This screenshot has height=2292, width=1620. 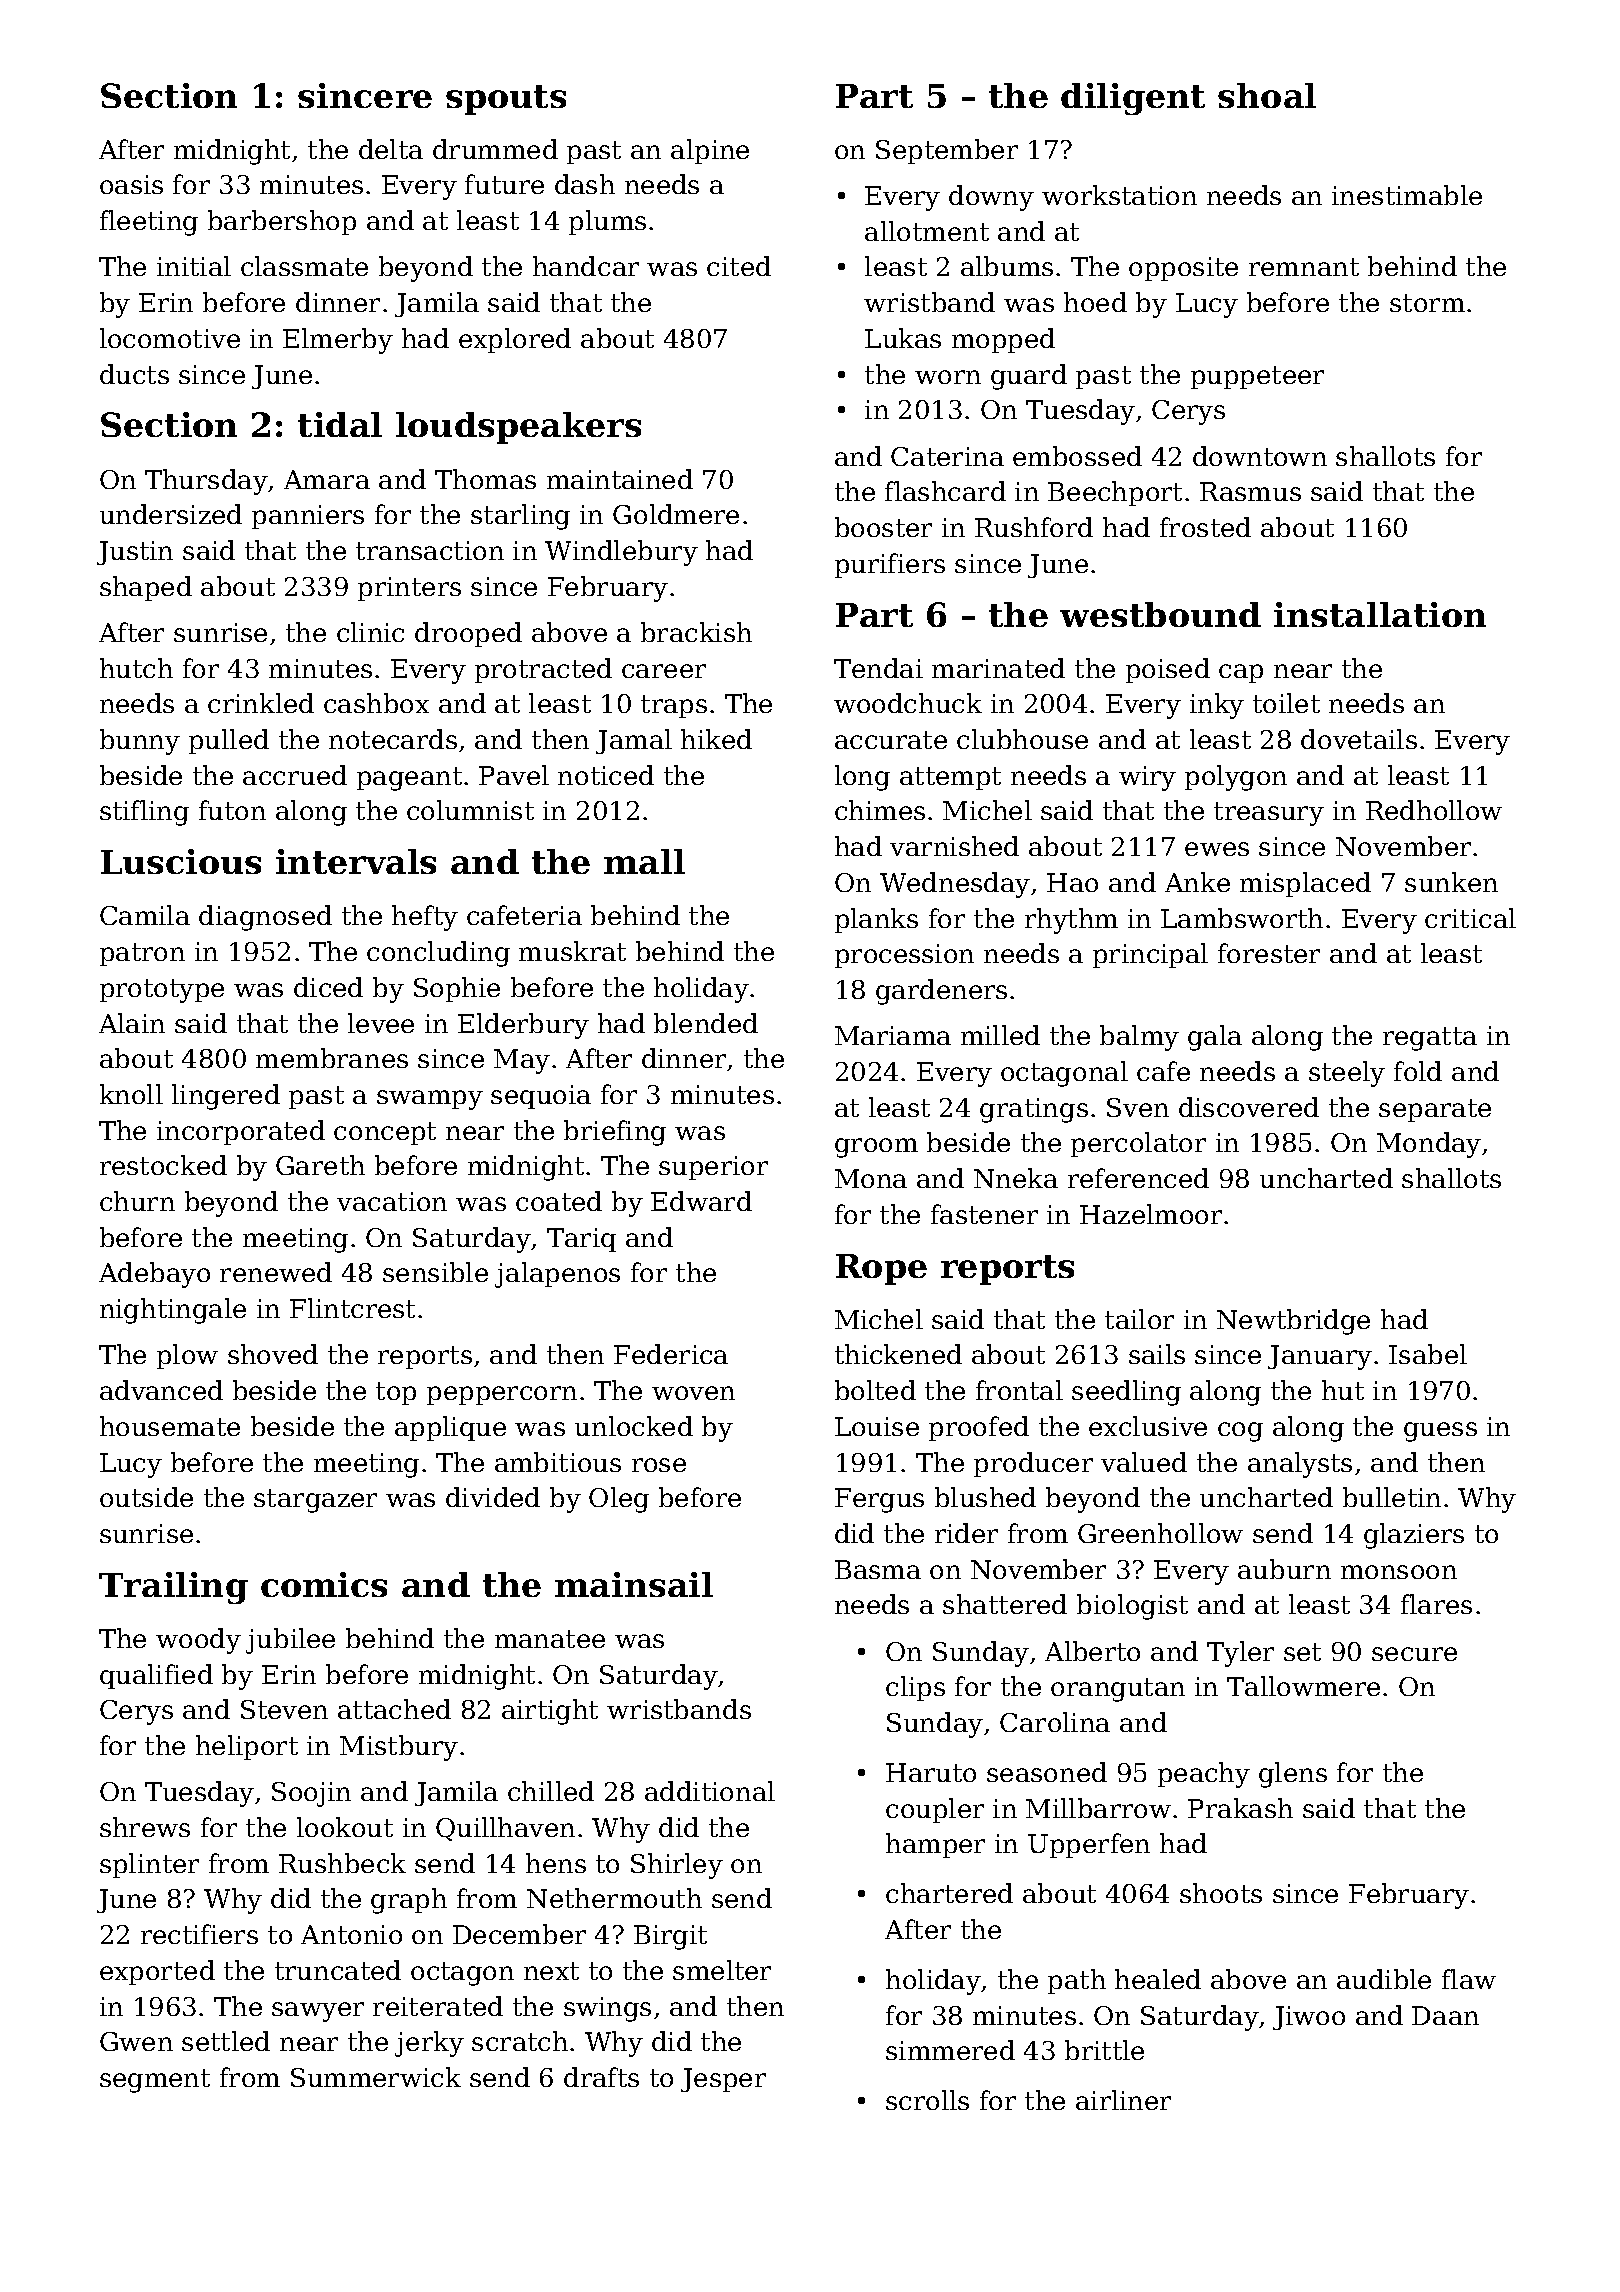 I want to click on additional, so click(x=710, y=1791).
